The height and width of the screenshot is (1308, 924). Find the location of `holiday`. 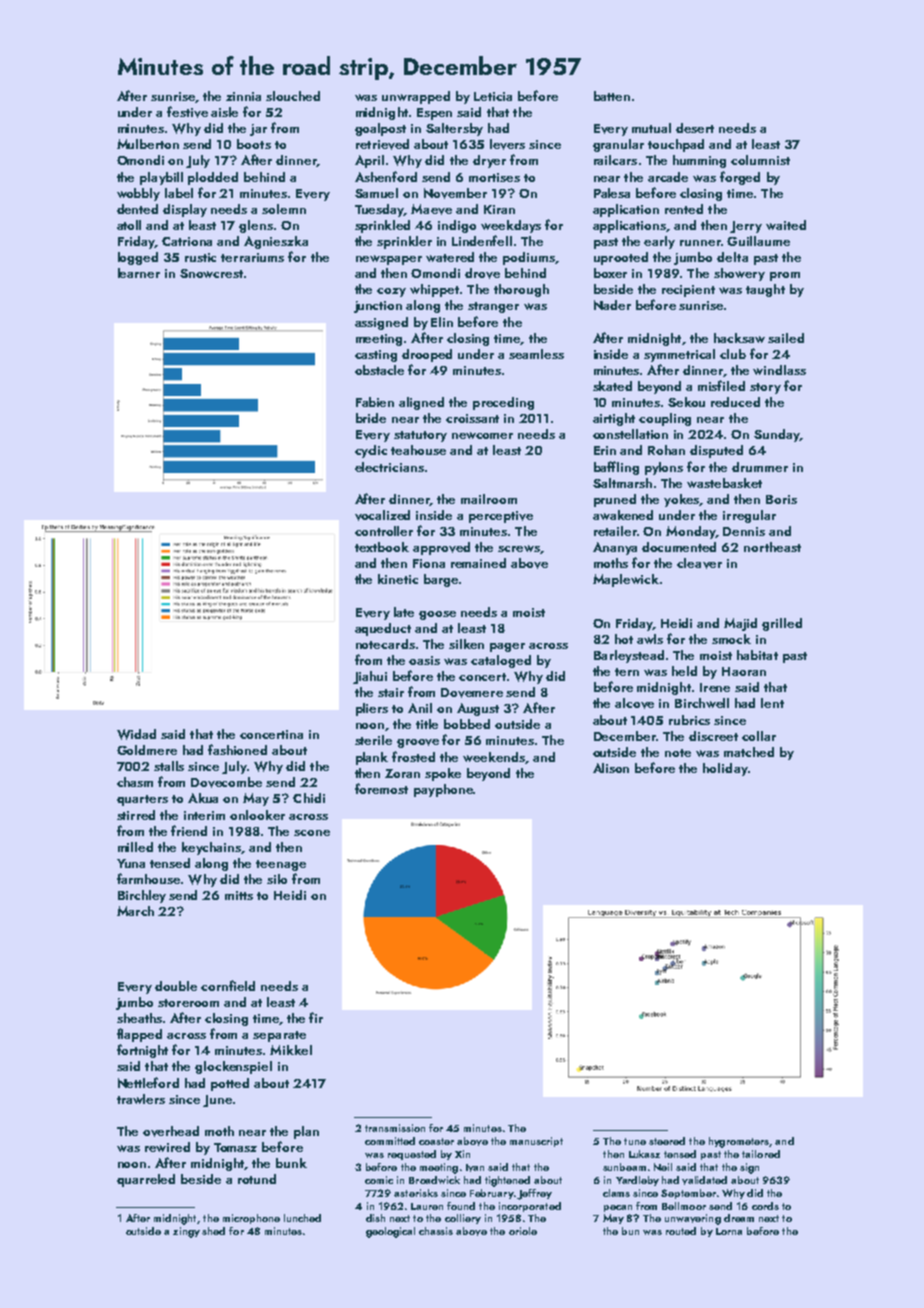

holiday is located at coordinates (725, 769).
